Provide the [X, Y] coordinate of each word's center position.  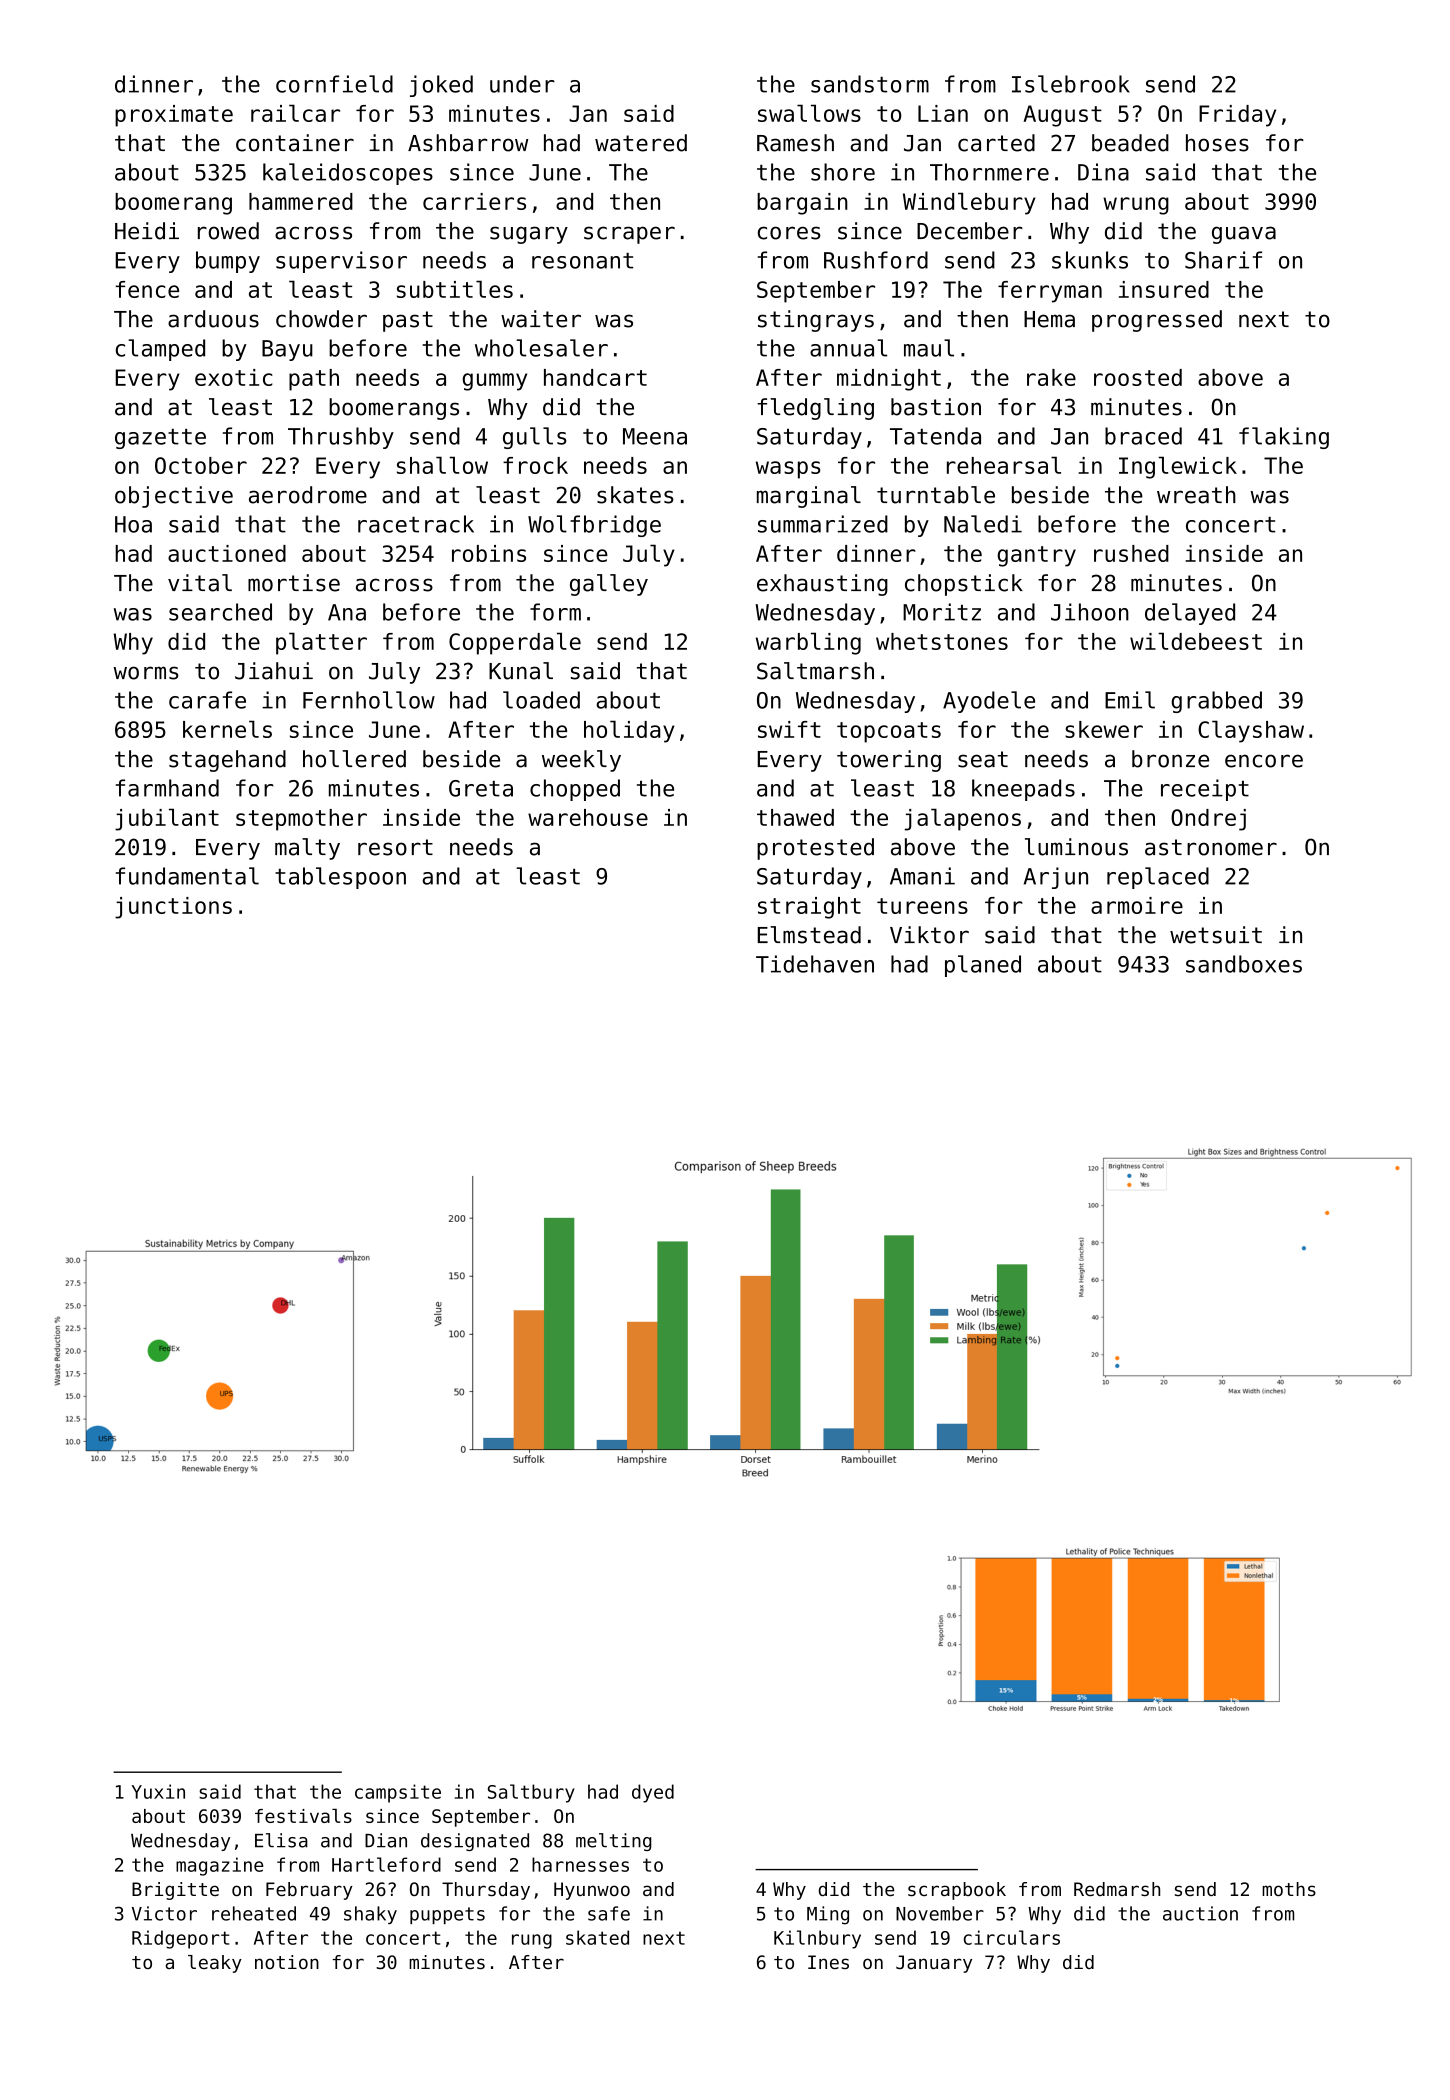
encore [1264, 761]
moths [1289, 1889]
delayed [1190, 614]
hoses [1217, 143]
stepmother [301, 820]
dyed [653, 1793]
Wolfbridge [594, 526]
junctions [173, 908]
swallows [809, 113]
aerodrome [308, 495]
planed [983, 966]
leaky [215, 1964]
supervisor [341, 262]
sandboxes [1244, 964]
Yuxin [158, 1791]
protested [815, 849]
